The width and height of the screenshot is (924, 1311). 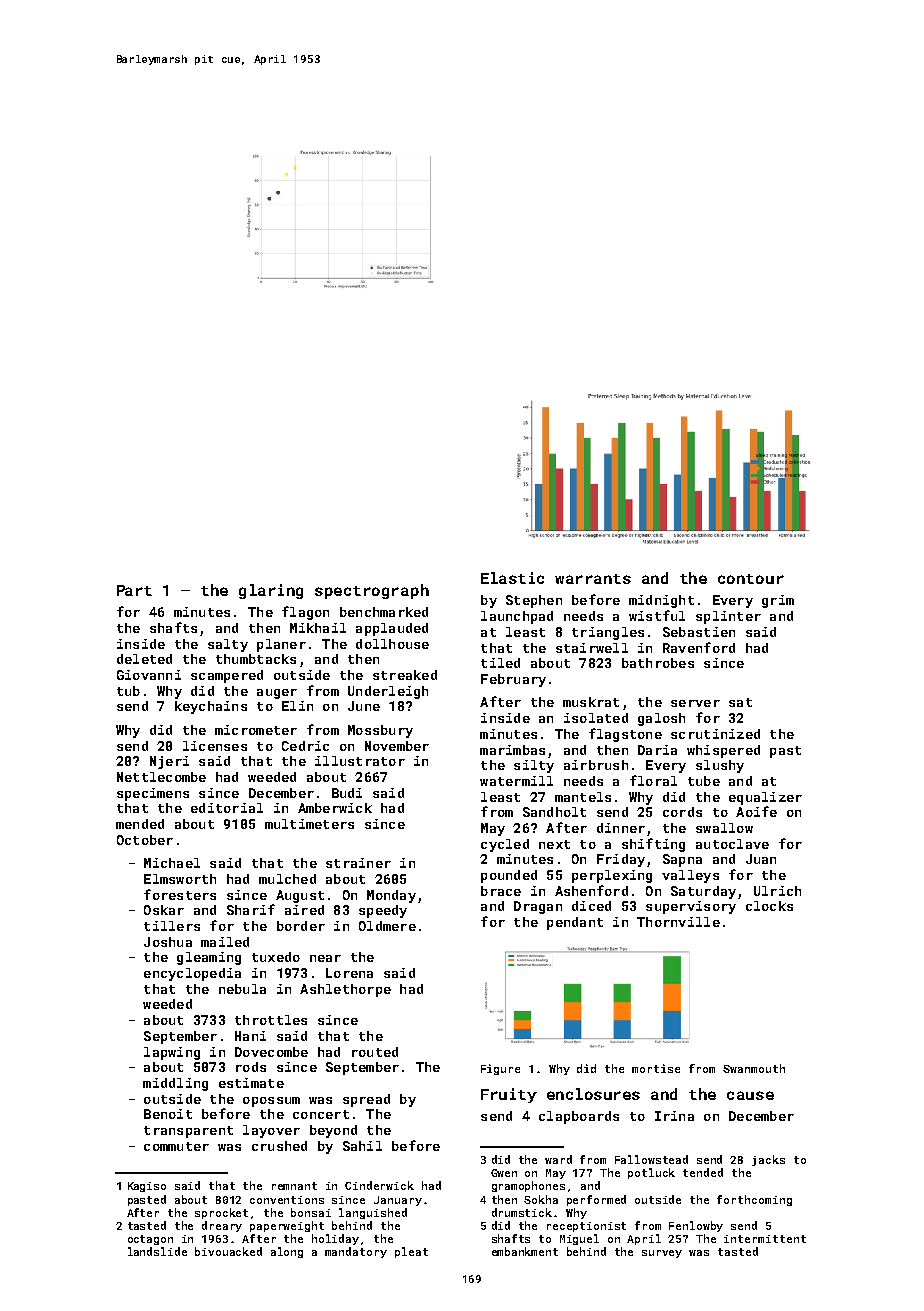 I want to click on grim, so click(x=778, y=601).
